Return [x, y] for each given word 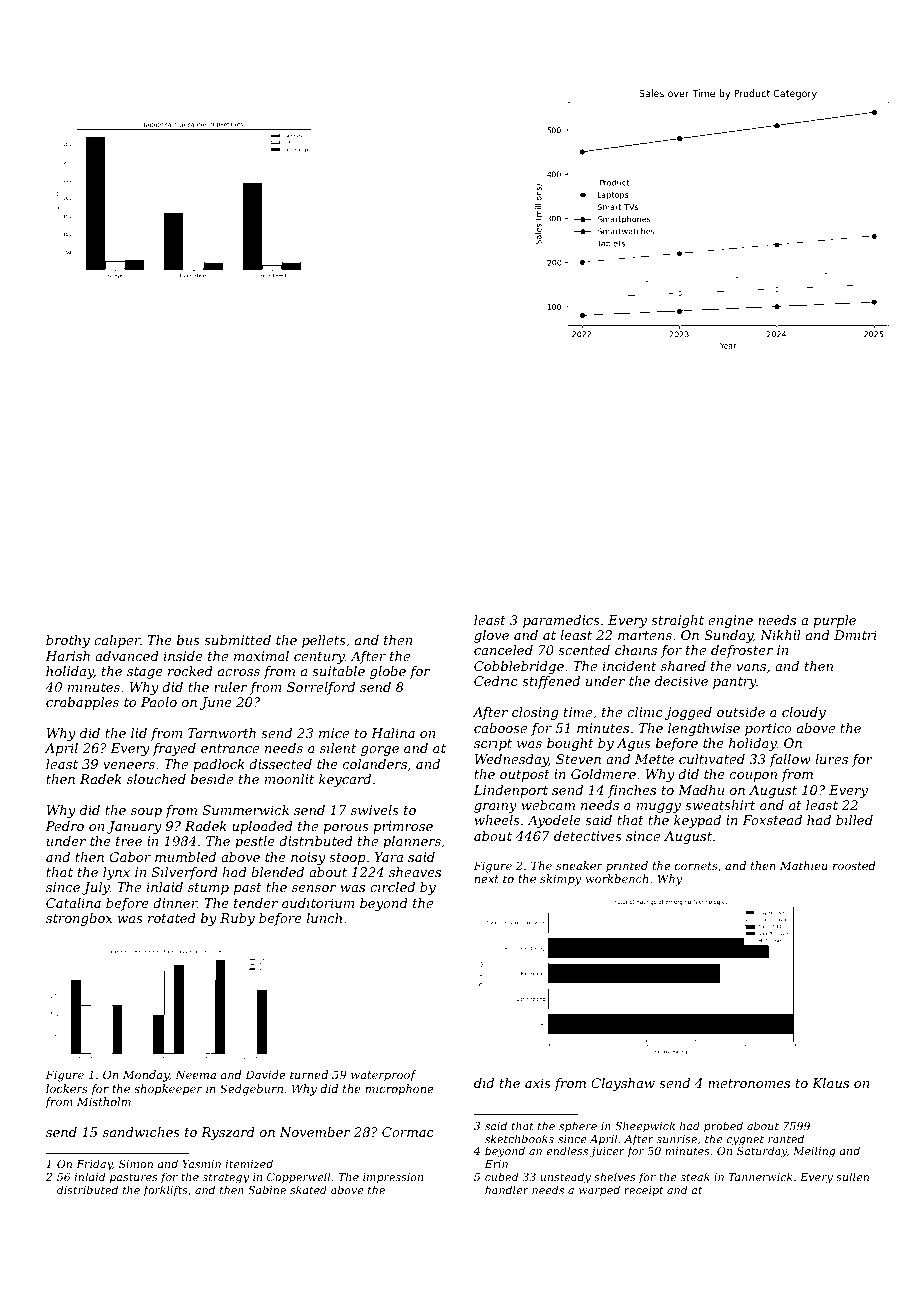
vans [751, 667]
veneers [129, 765]
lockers [67, 1088]
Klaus [830, 1083]
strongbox [79, 919]
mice [334, 733]
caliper [117, 641]
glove [491, 636]
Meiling [814, 1152]
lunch [324, 918]
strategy [226, 1178]
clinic [645, 712]
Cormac [408, 1132]
